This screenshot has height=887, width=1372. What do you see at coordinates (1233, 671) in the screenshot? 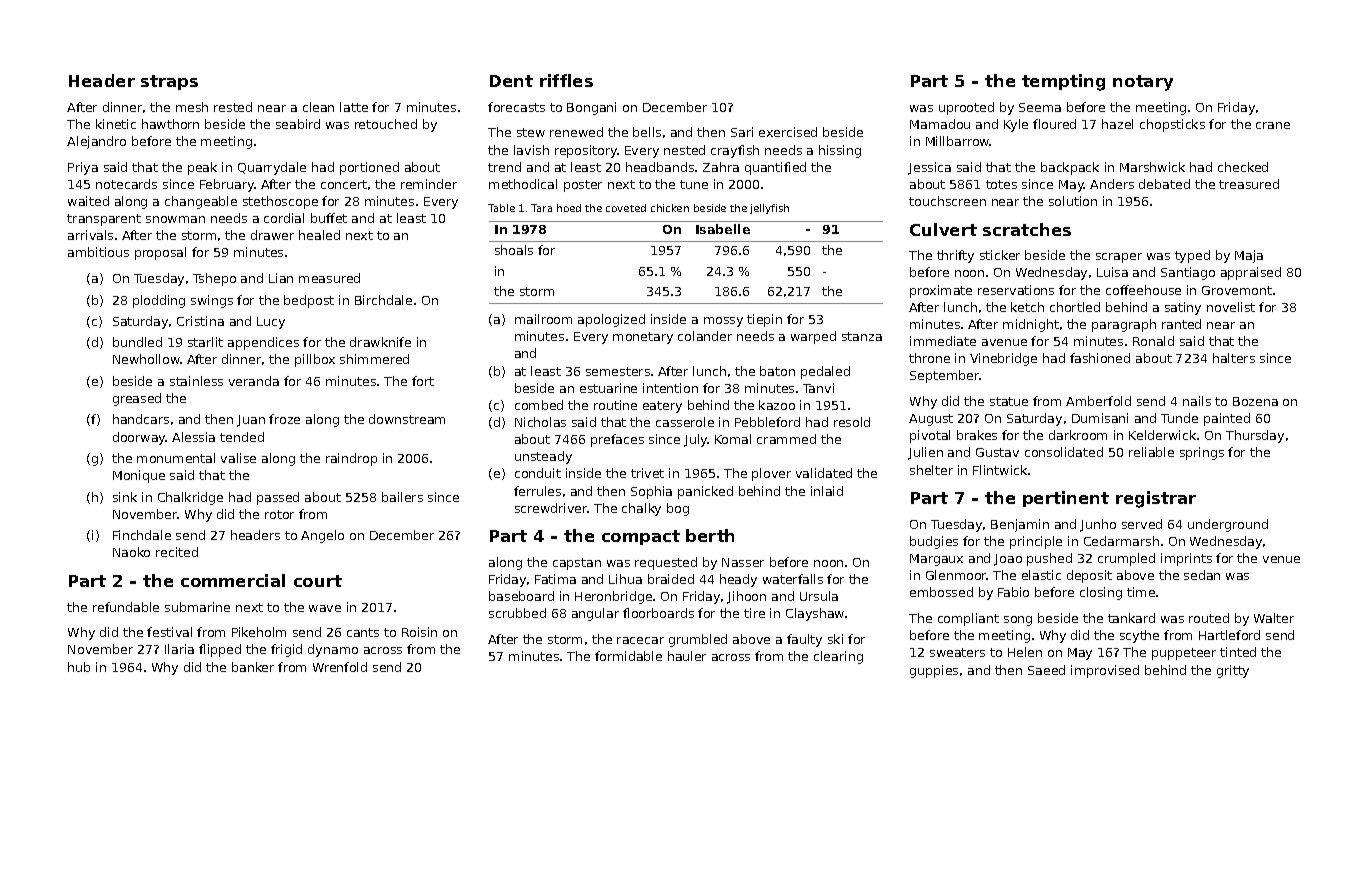
I see `gritty` at bounding box center [1233, 671].
